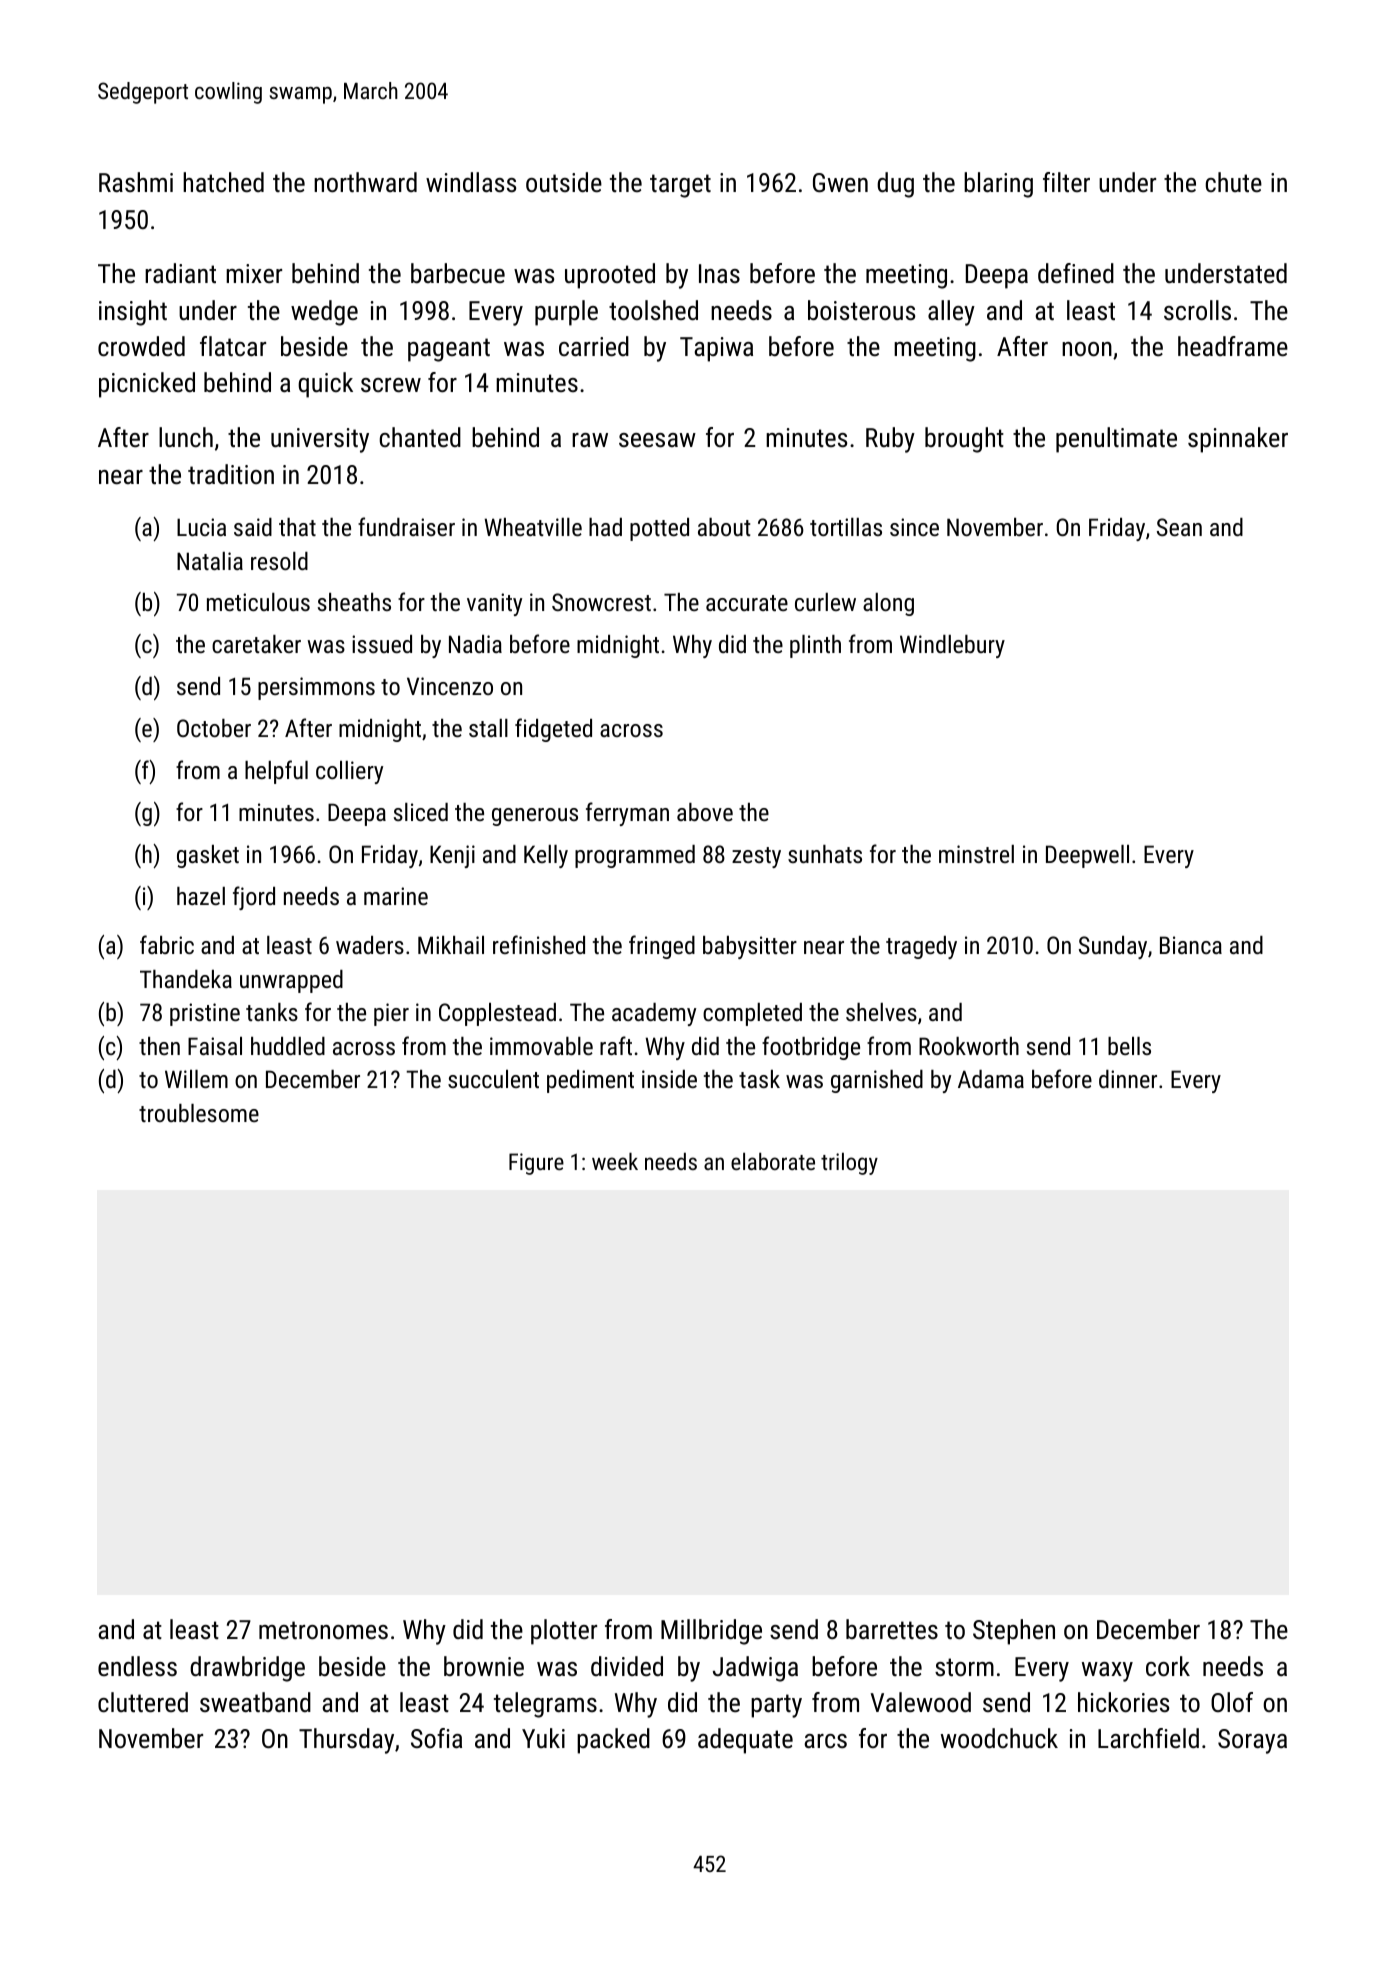 The width and height of the screenshot is (1386, 1969). What do you see at coordinates (324, 313) in the screenshot?
I see `wedge` at bounding box center [324, 313].
